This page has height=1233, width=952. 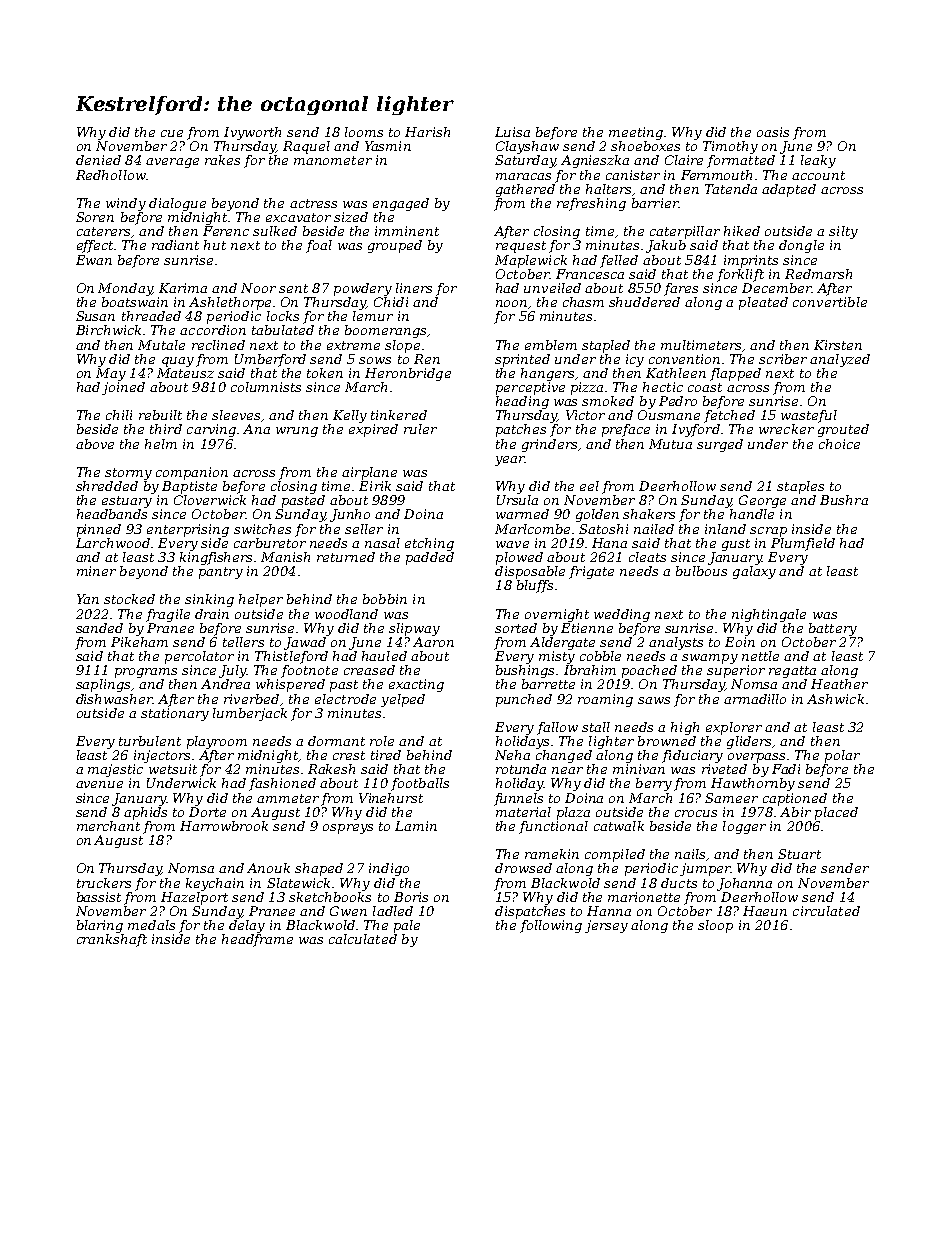 What do you see at coordinates (194, 898) in the page?
I see `Hazelport` at bounding box center [194, 898].
